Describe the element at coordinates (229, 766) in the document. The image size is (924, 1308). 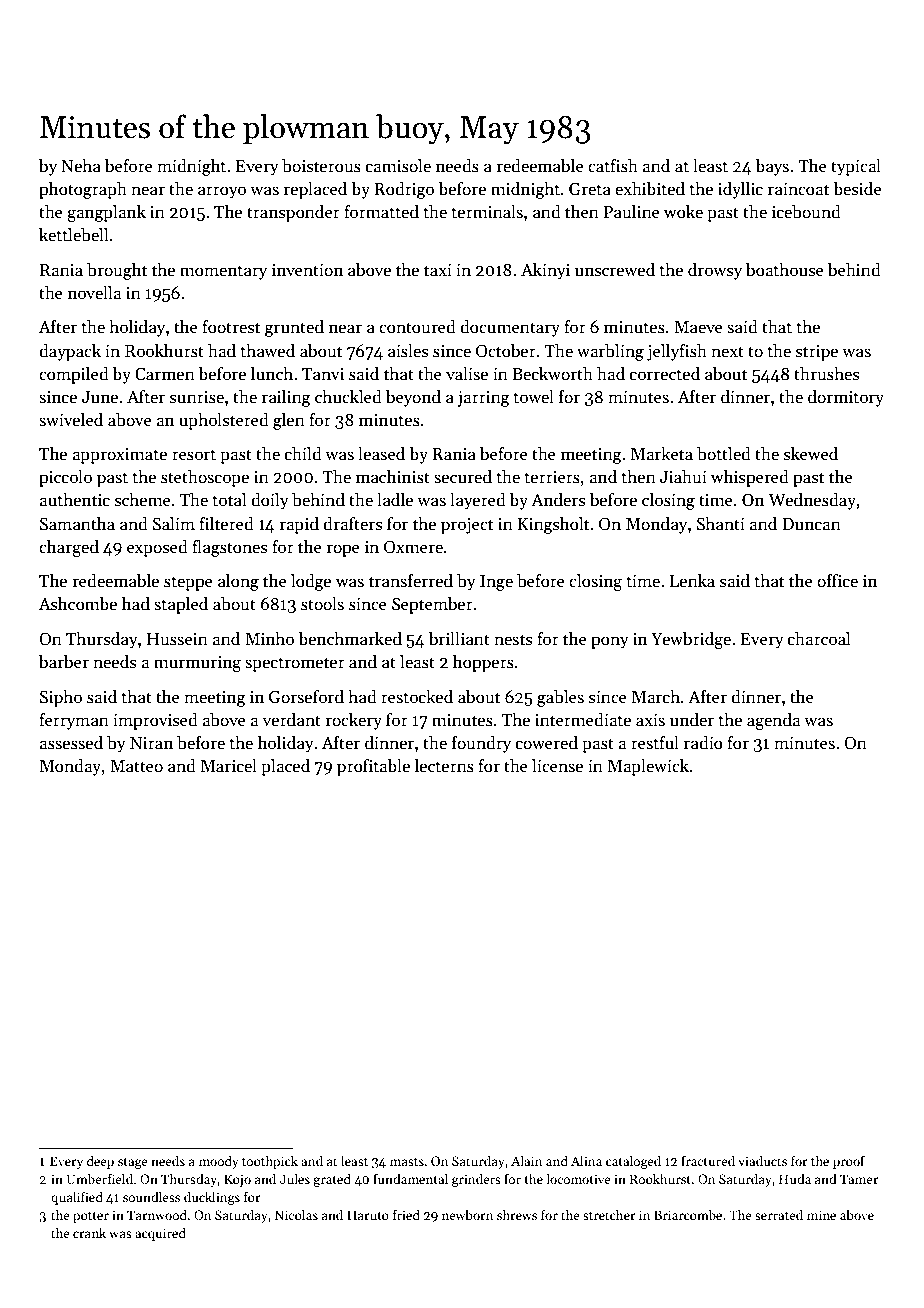
I see `Maricel` at that location.
